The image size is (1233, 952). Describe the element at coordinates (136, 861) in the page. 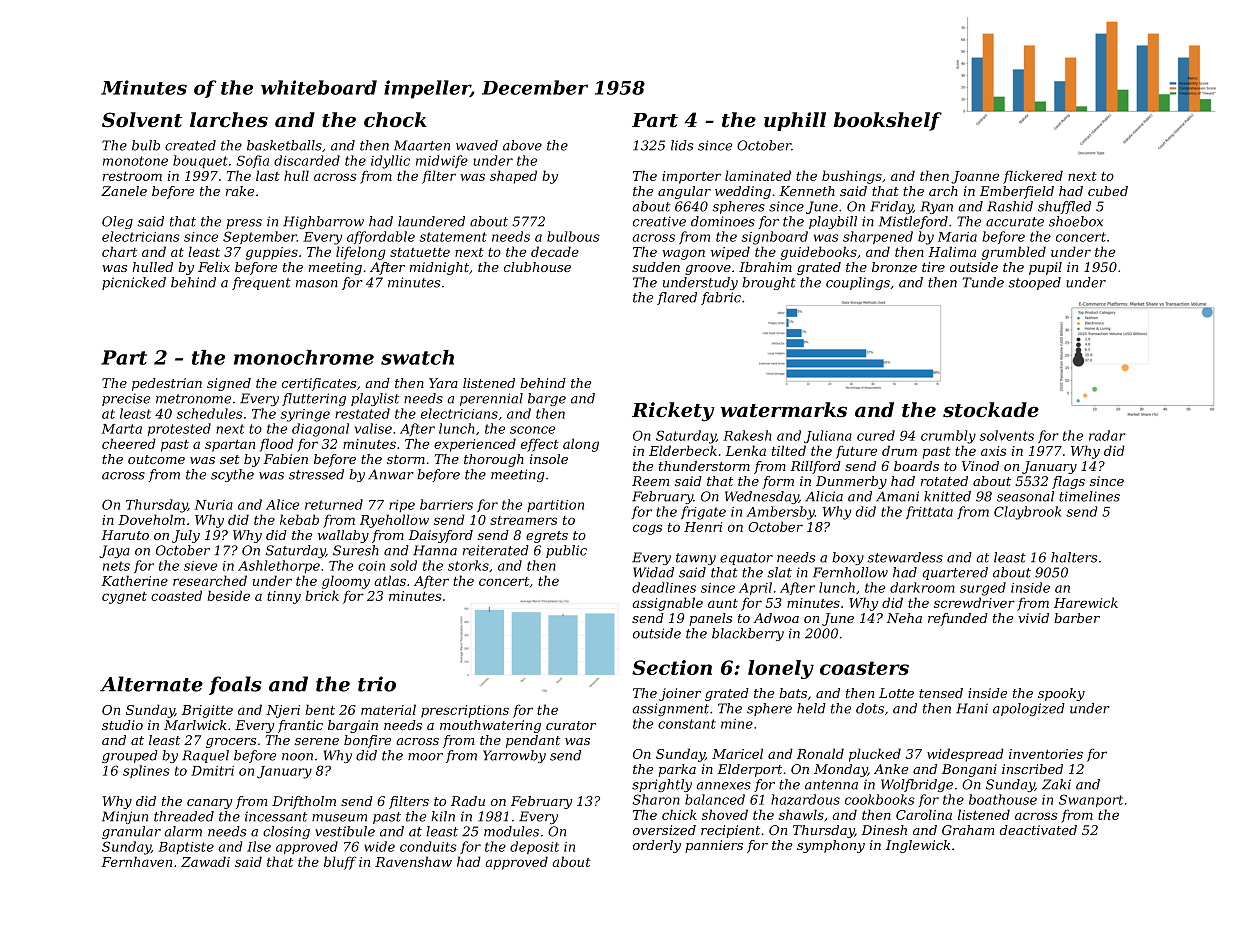

I see `Fernhaven` at that location.
